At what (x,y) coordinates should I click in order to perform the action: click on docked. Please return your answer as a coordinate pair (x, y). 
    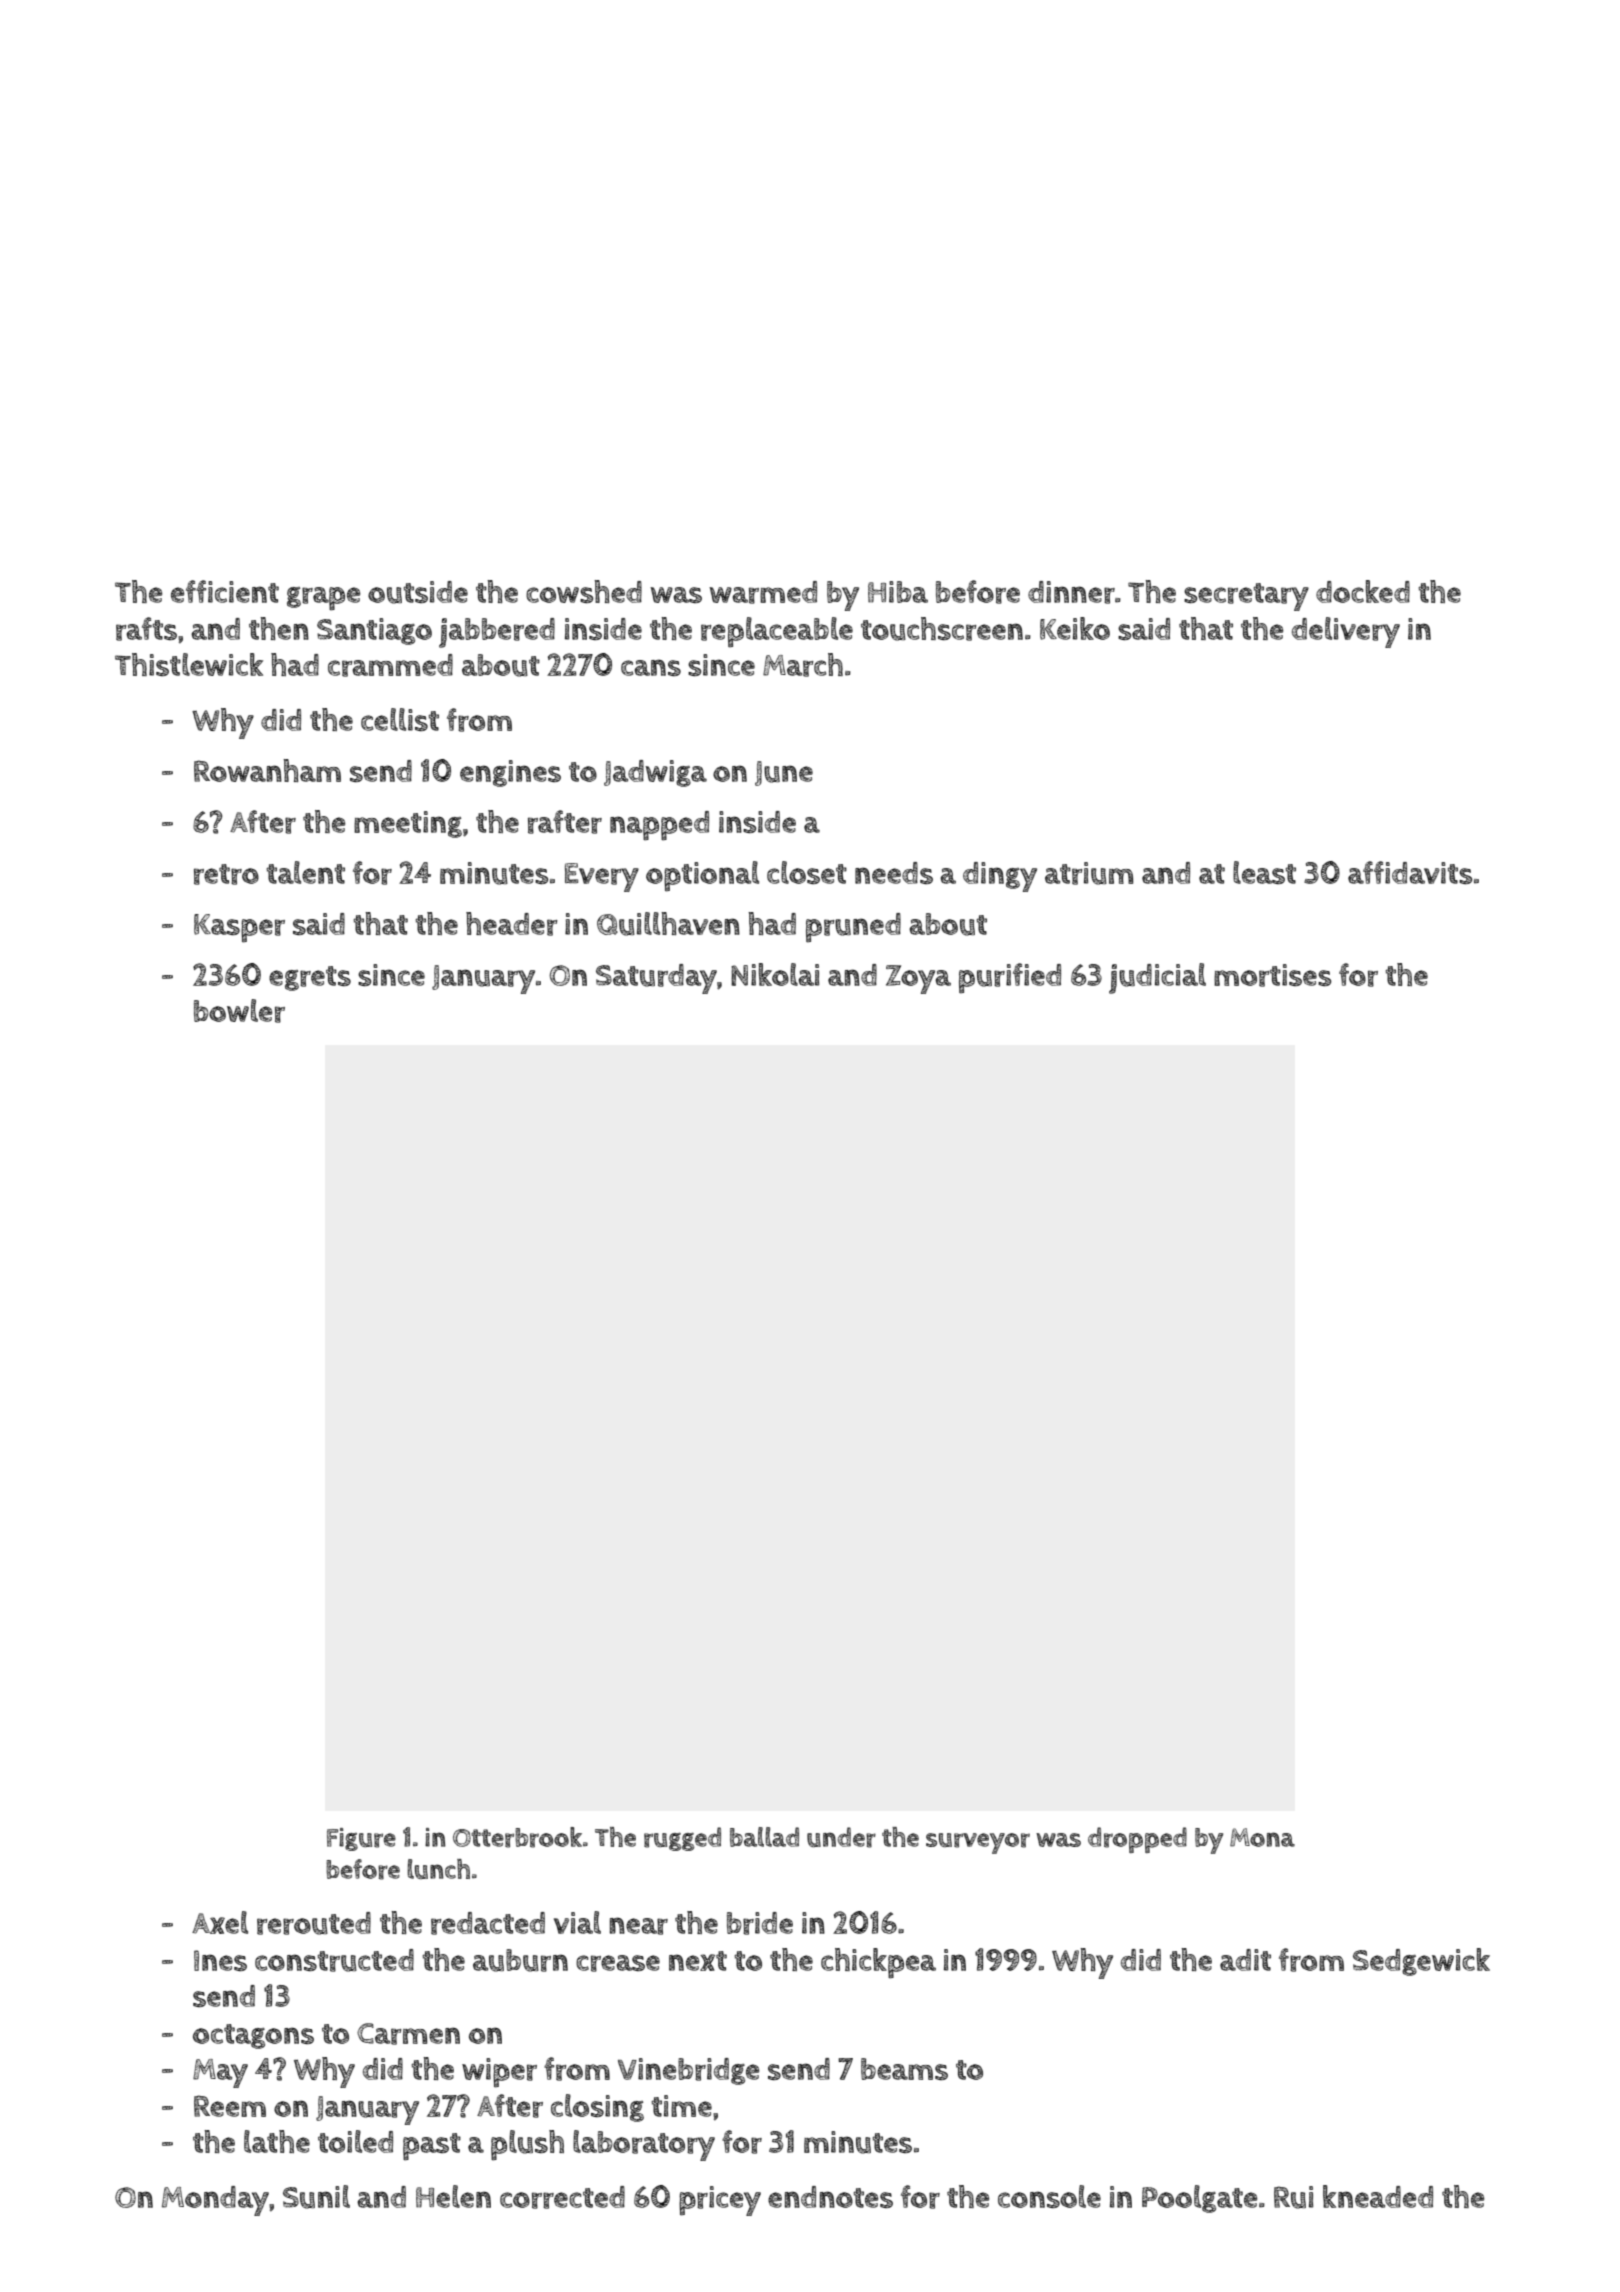
    Looking at the image, I should click on (1363, 591).
